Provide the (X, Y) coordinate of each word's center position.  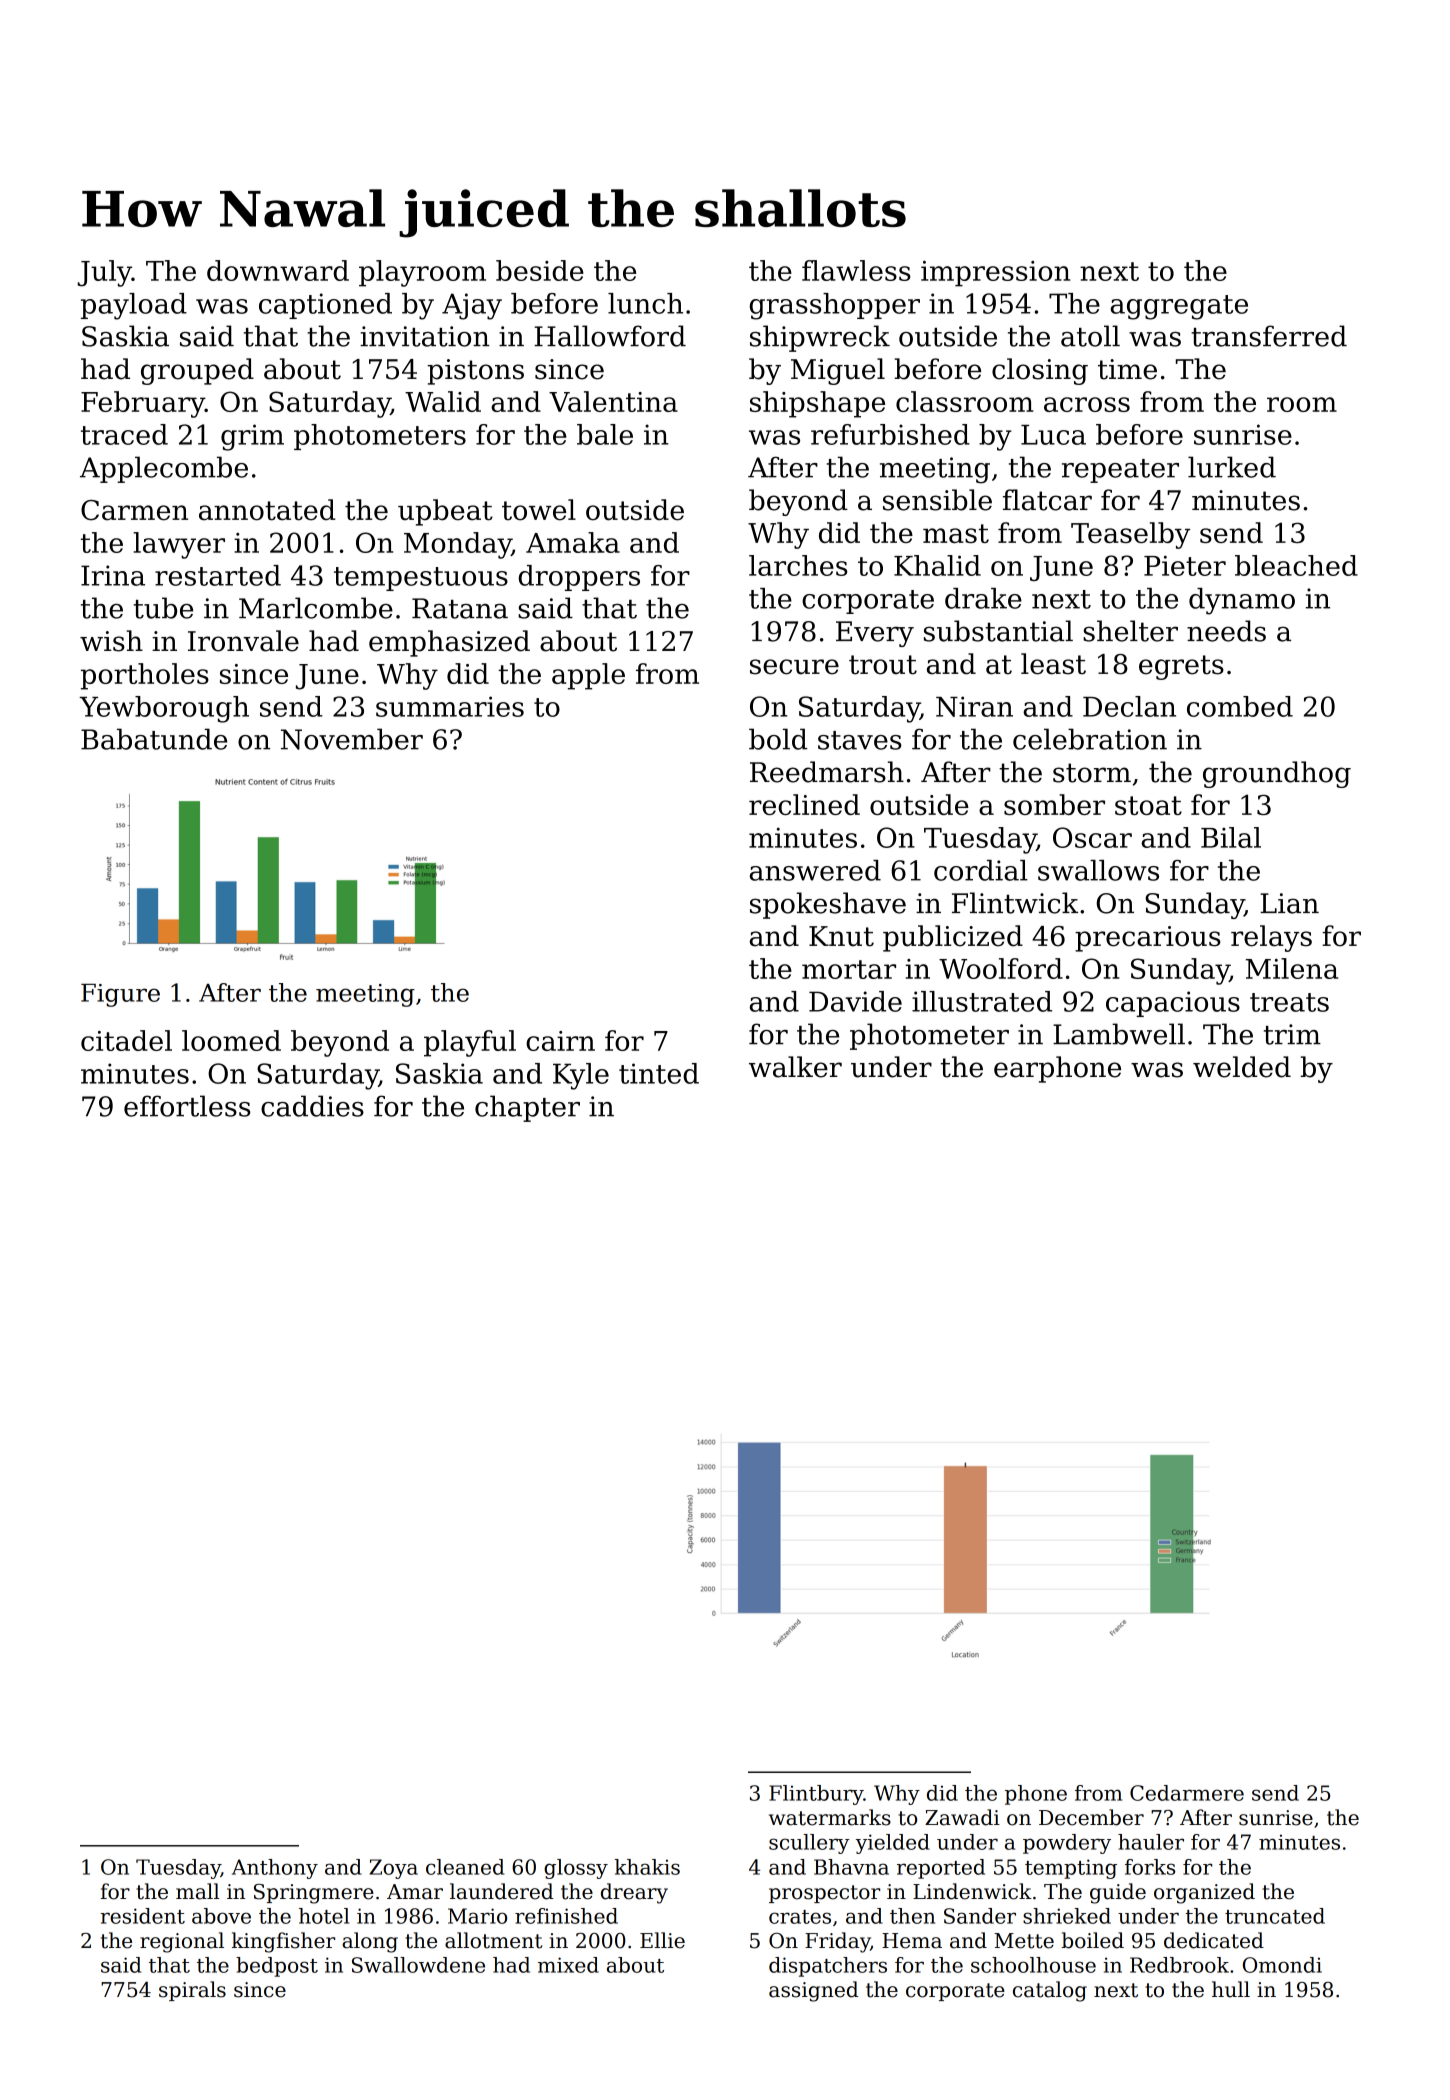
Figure (120, 995)
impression (995, 274)
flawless (856, 270)
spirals (192, 1991)
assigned (813, 1991)
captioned (325, 306)
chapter (527, 1108)
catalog (1050, 1991)
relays (1271, 938)
